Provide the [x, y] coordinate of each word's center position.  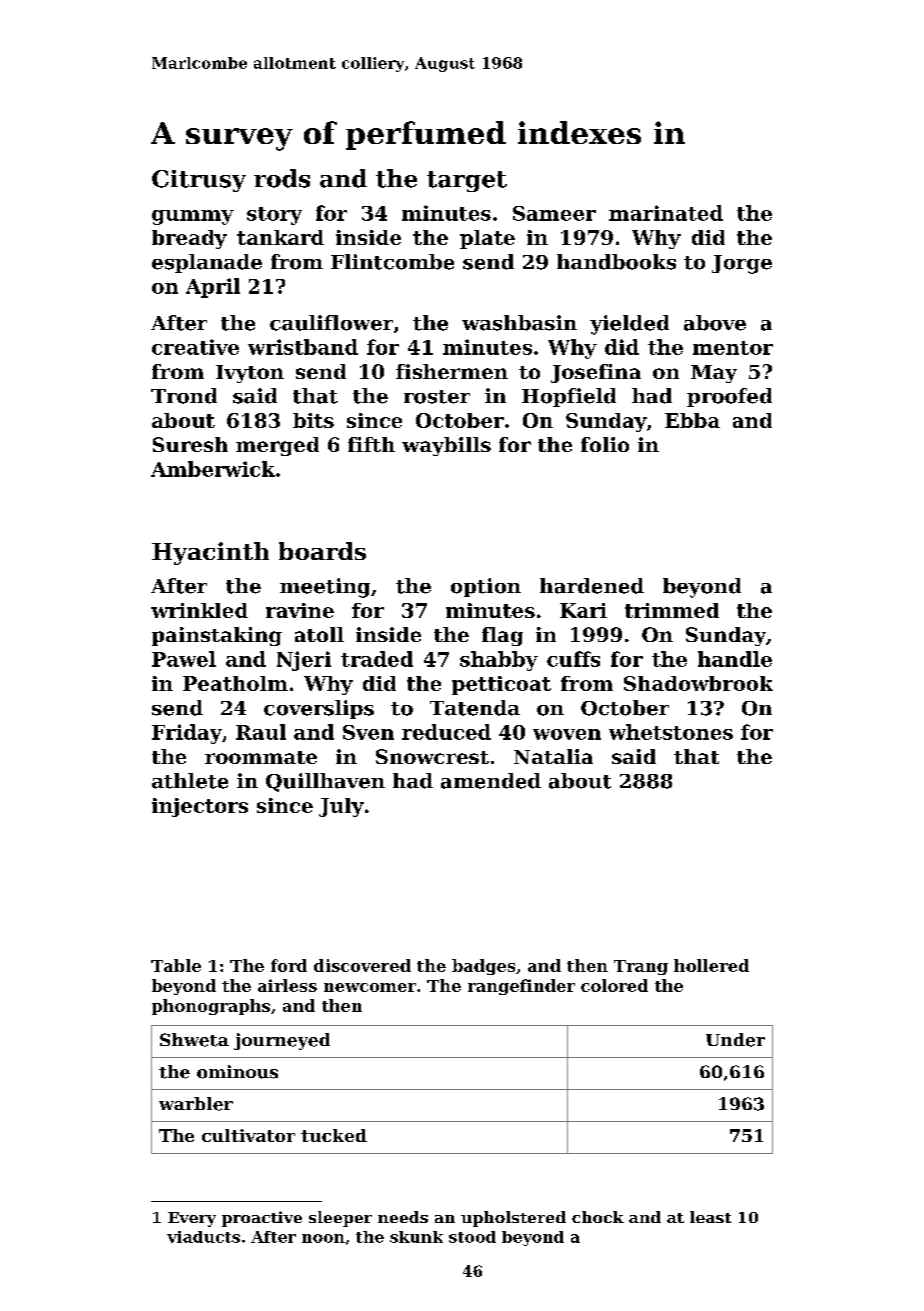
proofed [729, 397]
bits [313, 420]
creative [195, 347]
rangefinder [521, 987]
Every [192, 1219]
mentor [733, 348]
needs [403, 1217]
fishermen [452, 371]
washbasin [519, 323]
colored [614, 985]
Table [176, 965]
